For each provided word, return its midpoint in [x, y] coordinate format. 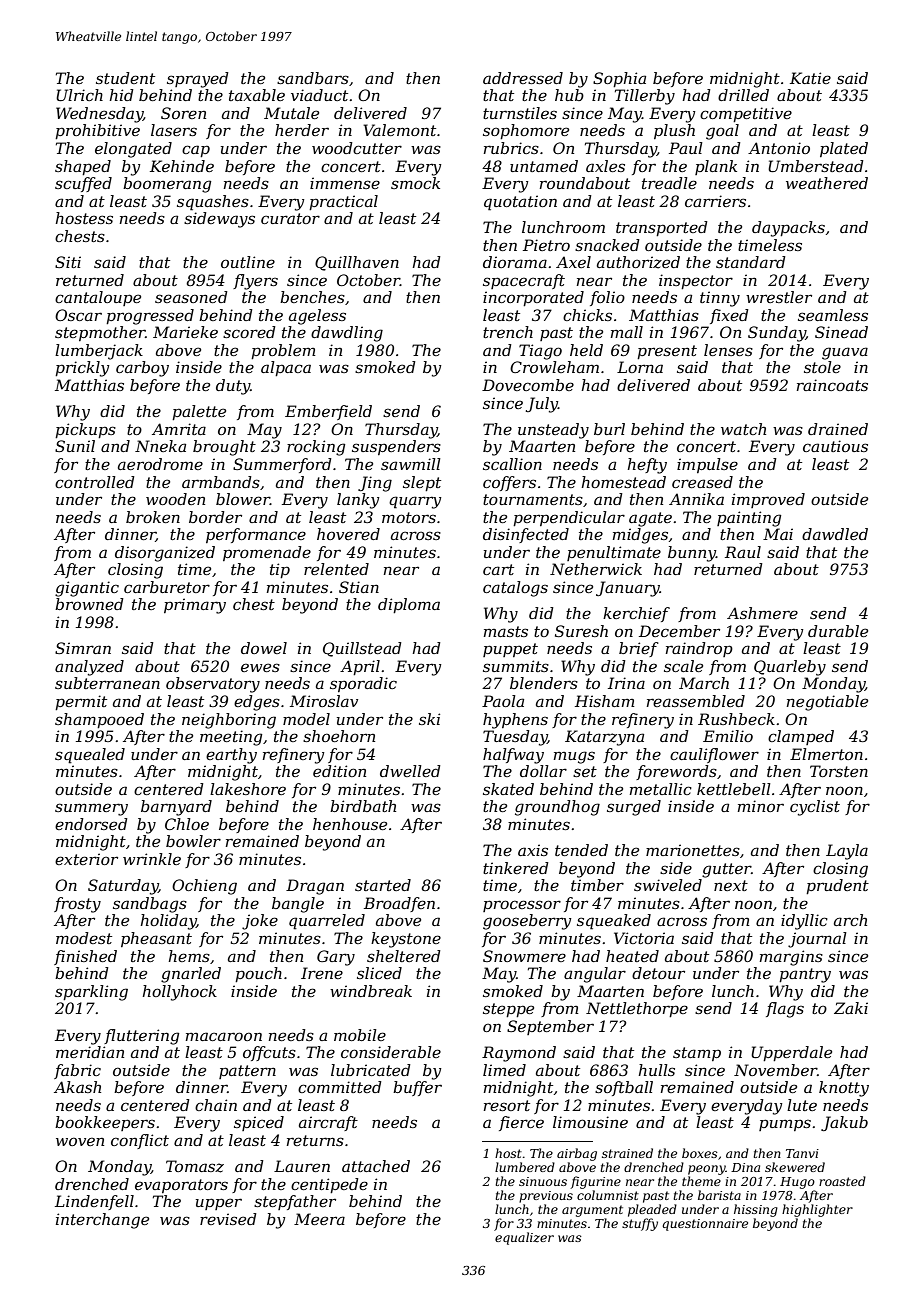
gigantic [87, 589]
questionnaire [705, 1225]
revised [228, 1219]
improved [768, 500]
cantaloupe [98, 298]
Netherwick [596, 569]
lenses [728, 350]
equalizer [524, 1238]
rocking [316, 448]
